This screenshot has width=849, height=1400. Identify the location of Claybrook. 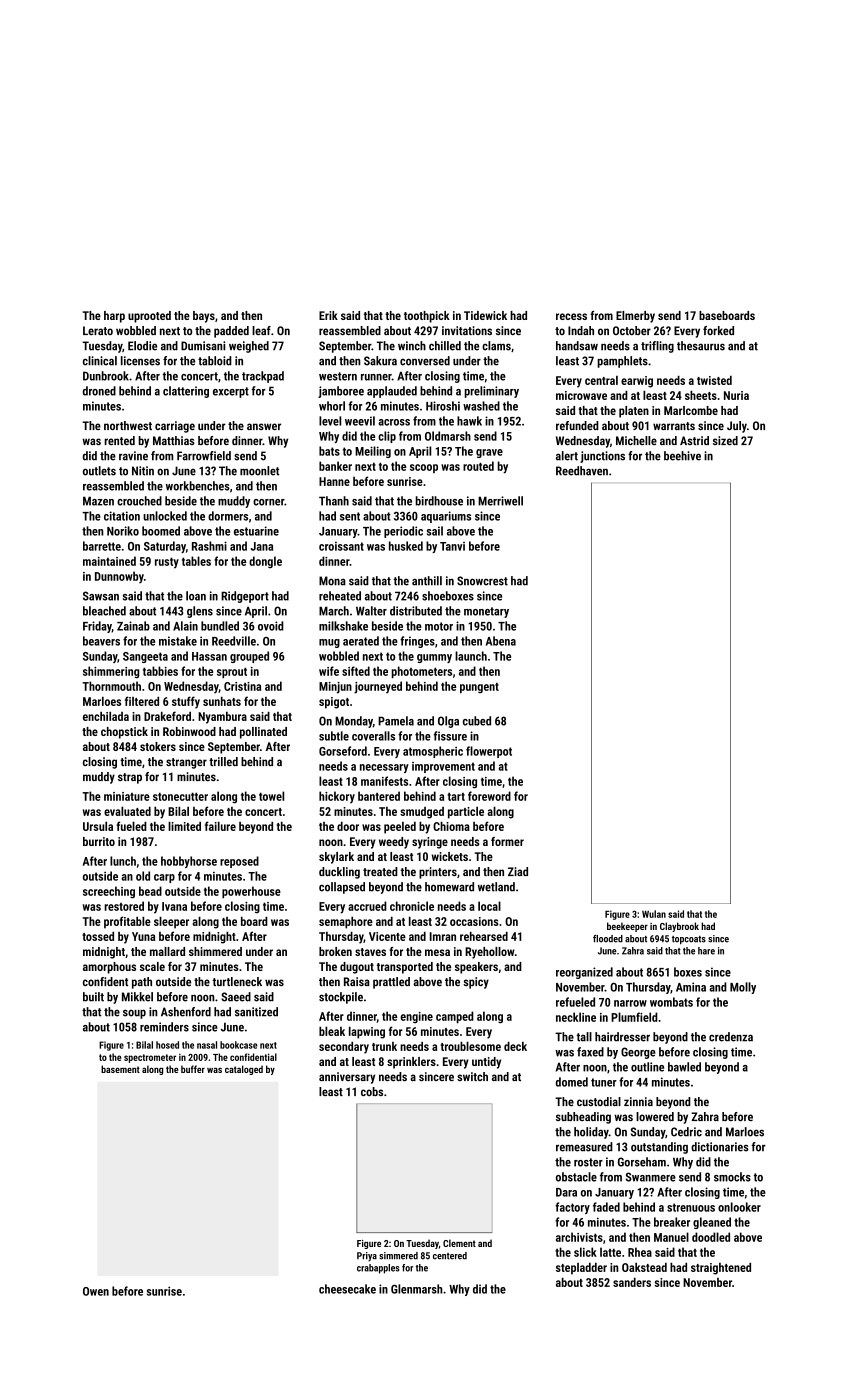
(679, 927).
